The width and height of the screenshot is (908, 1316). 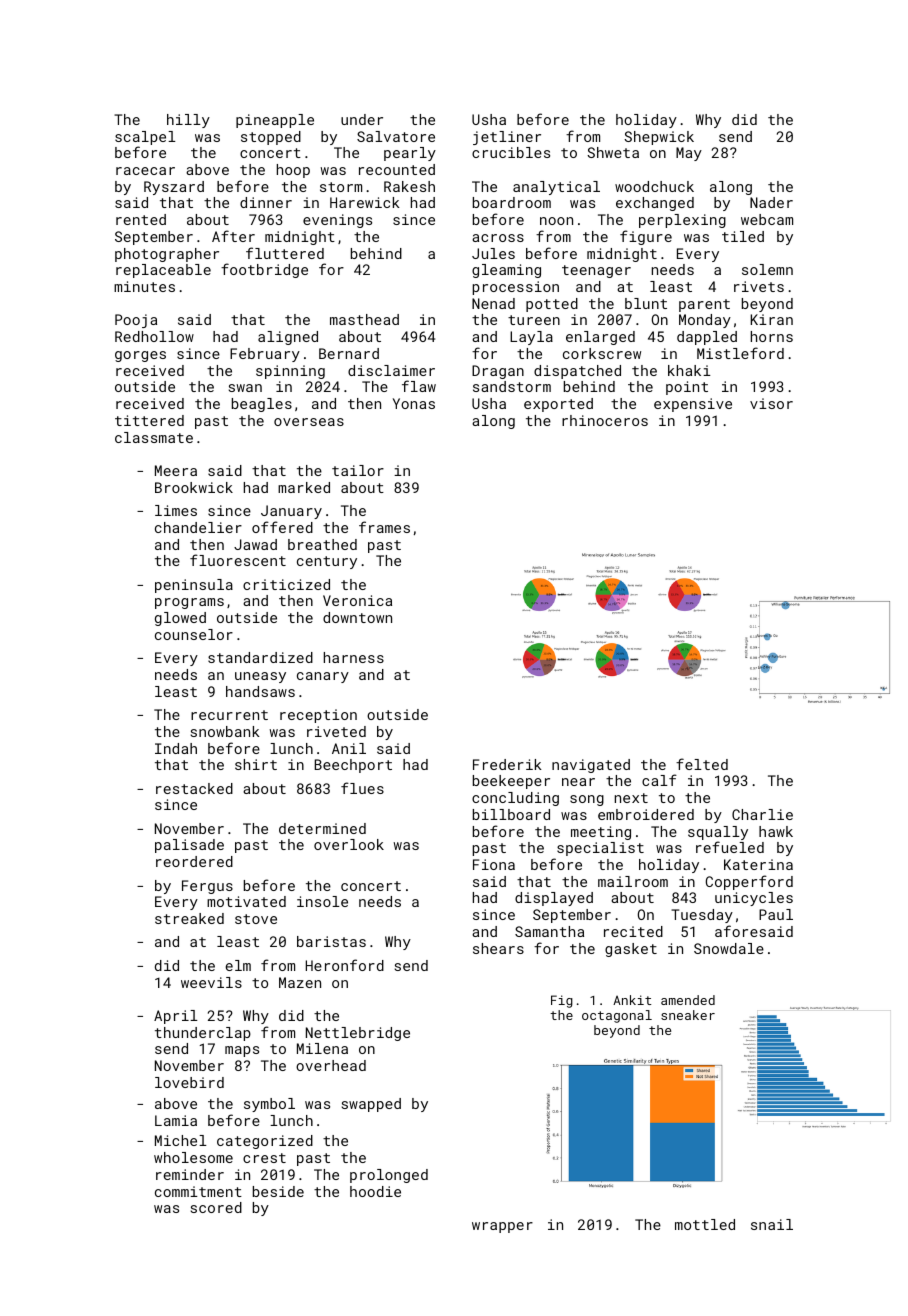 I want to click on mottled, so click(x=705, y=1224).
